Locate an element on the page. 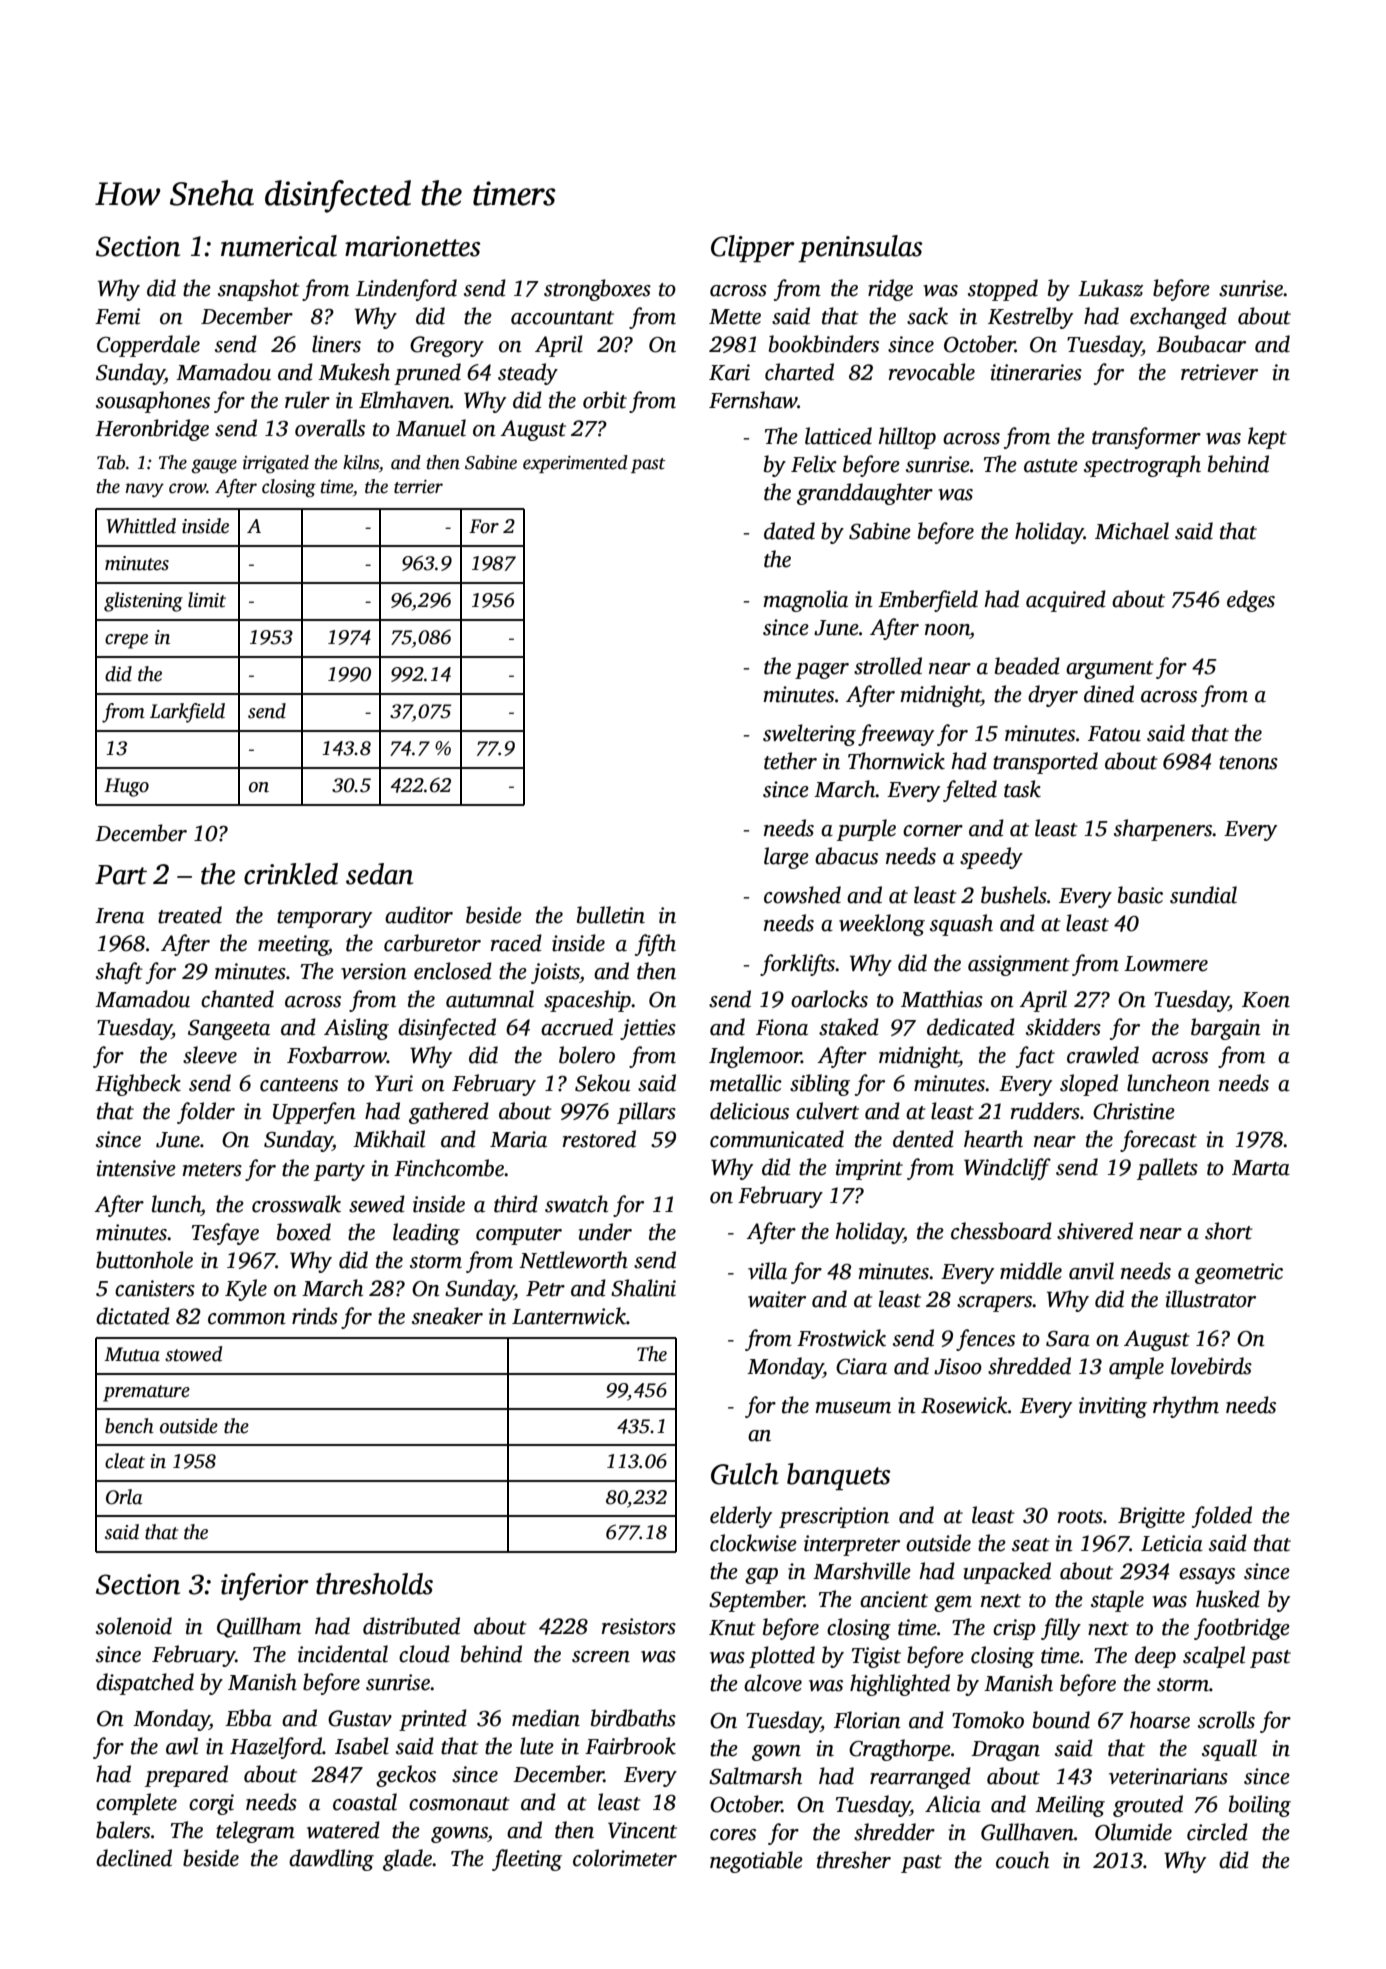 This document has height=1969, width=1386. dined is located at coordinates (1109, 694).
